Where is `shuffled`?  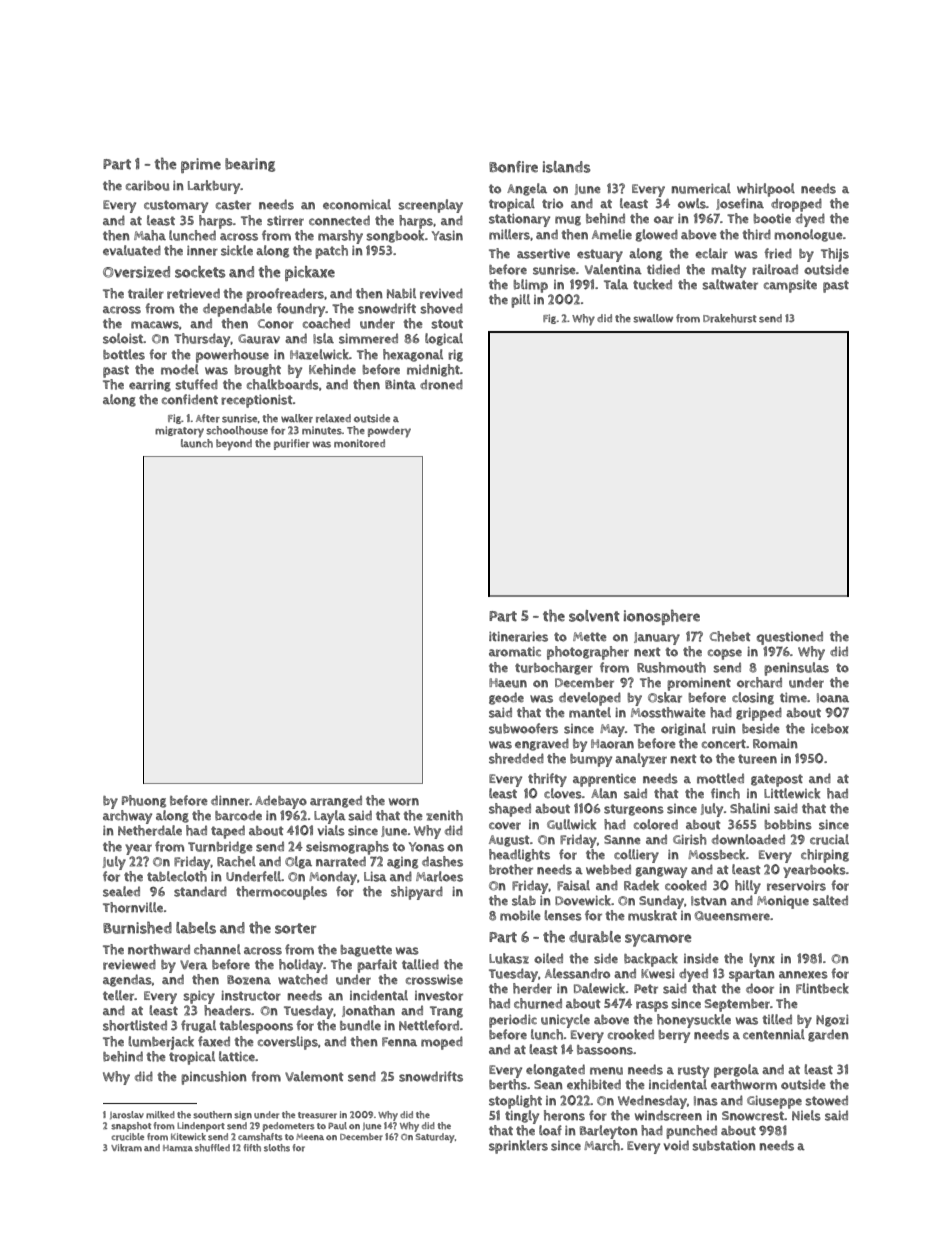 shuffled is located at coordinates (212, 1148).
